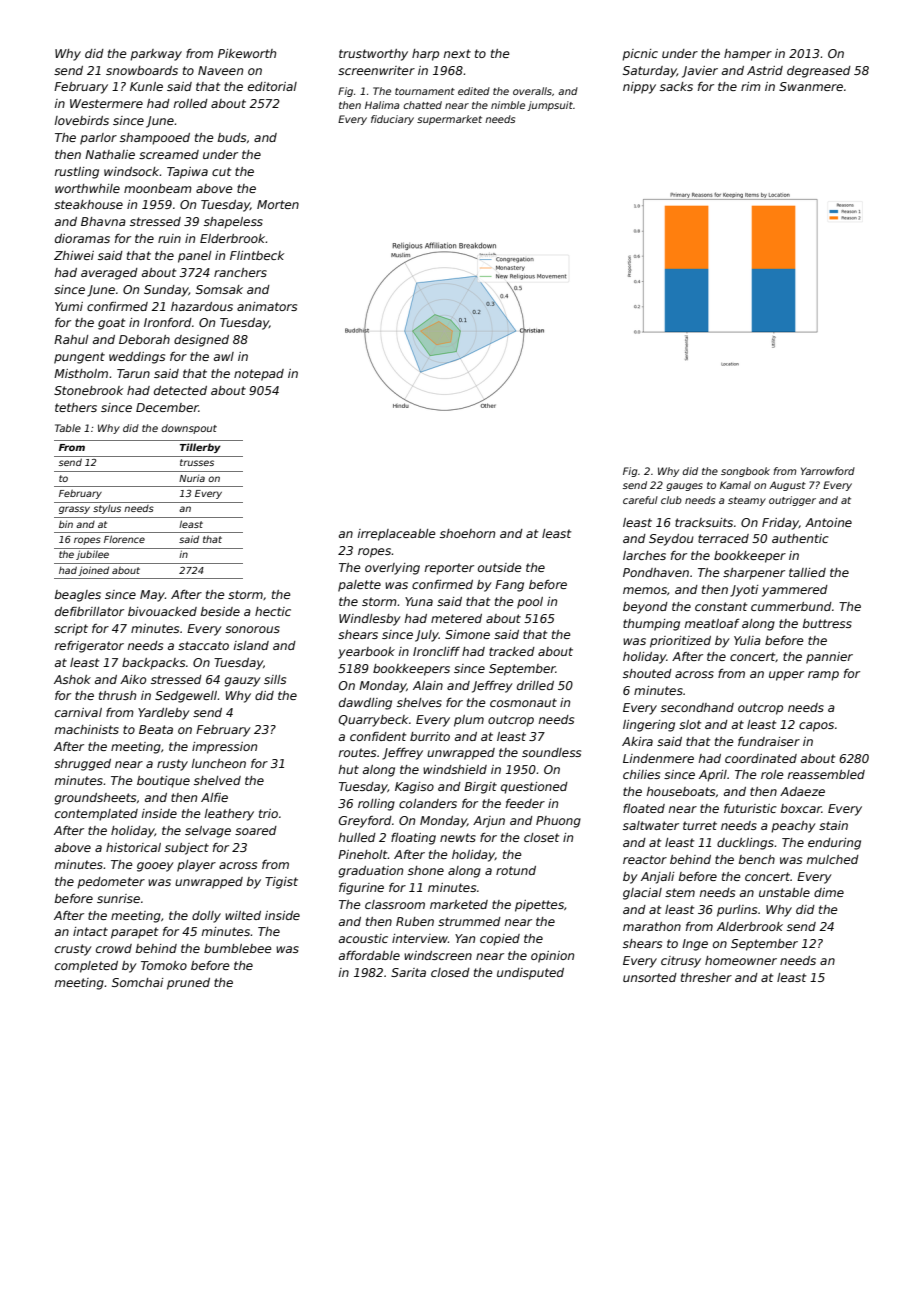 The image size is (924, 1308). I want to click on undisputed, so click(530, 974).
